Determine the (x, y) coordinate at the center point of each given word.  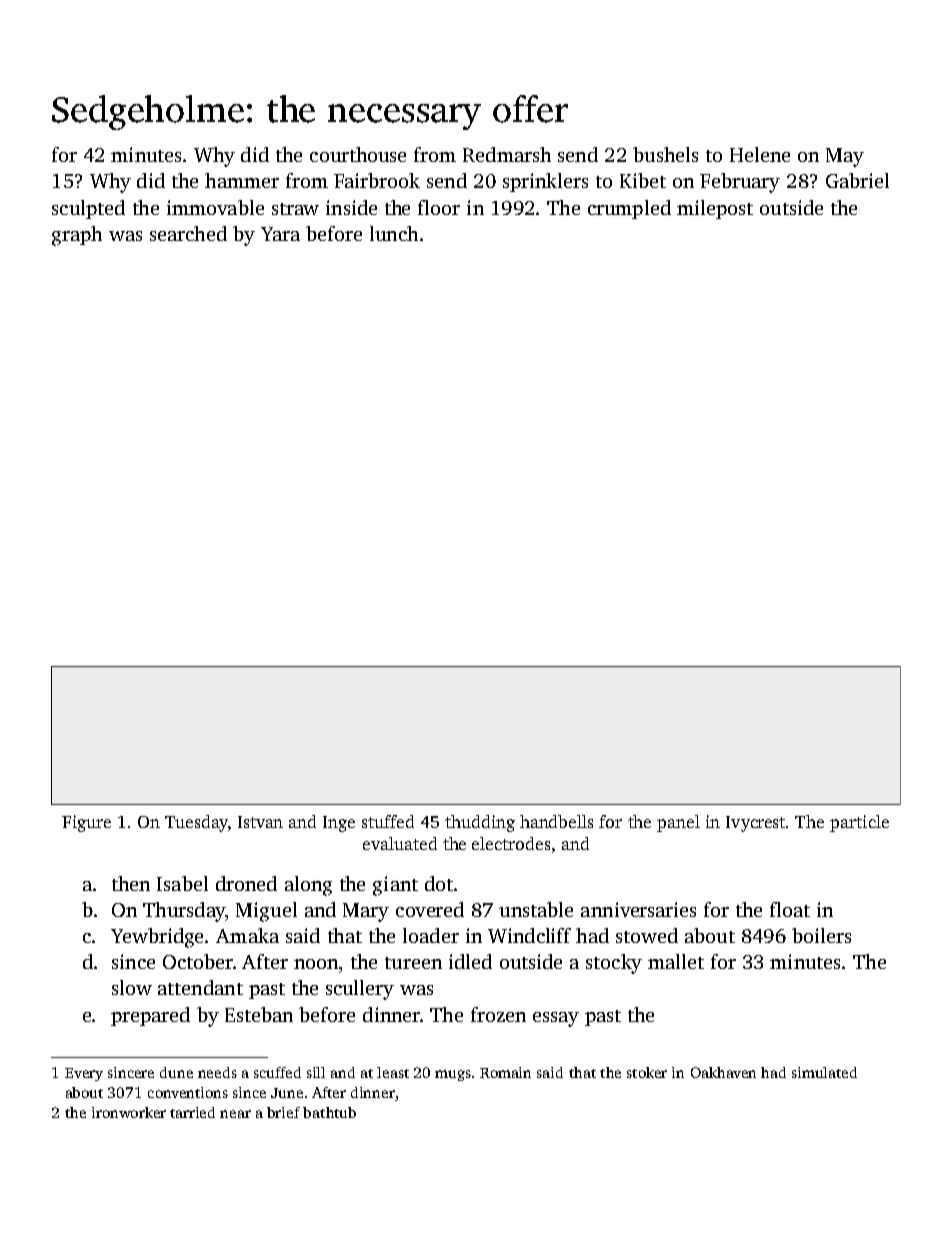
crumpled (629, 209)
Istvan (260, 822)
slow (132, 987)
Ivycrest (756, 824)
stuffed (388, 821)
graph (77, 236)
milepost (715, 209)
